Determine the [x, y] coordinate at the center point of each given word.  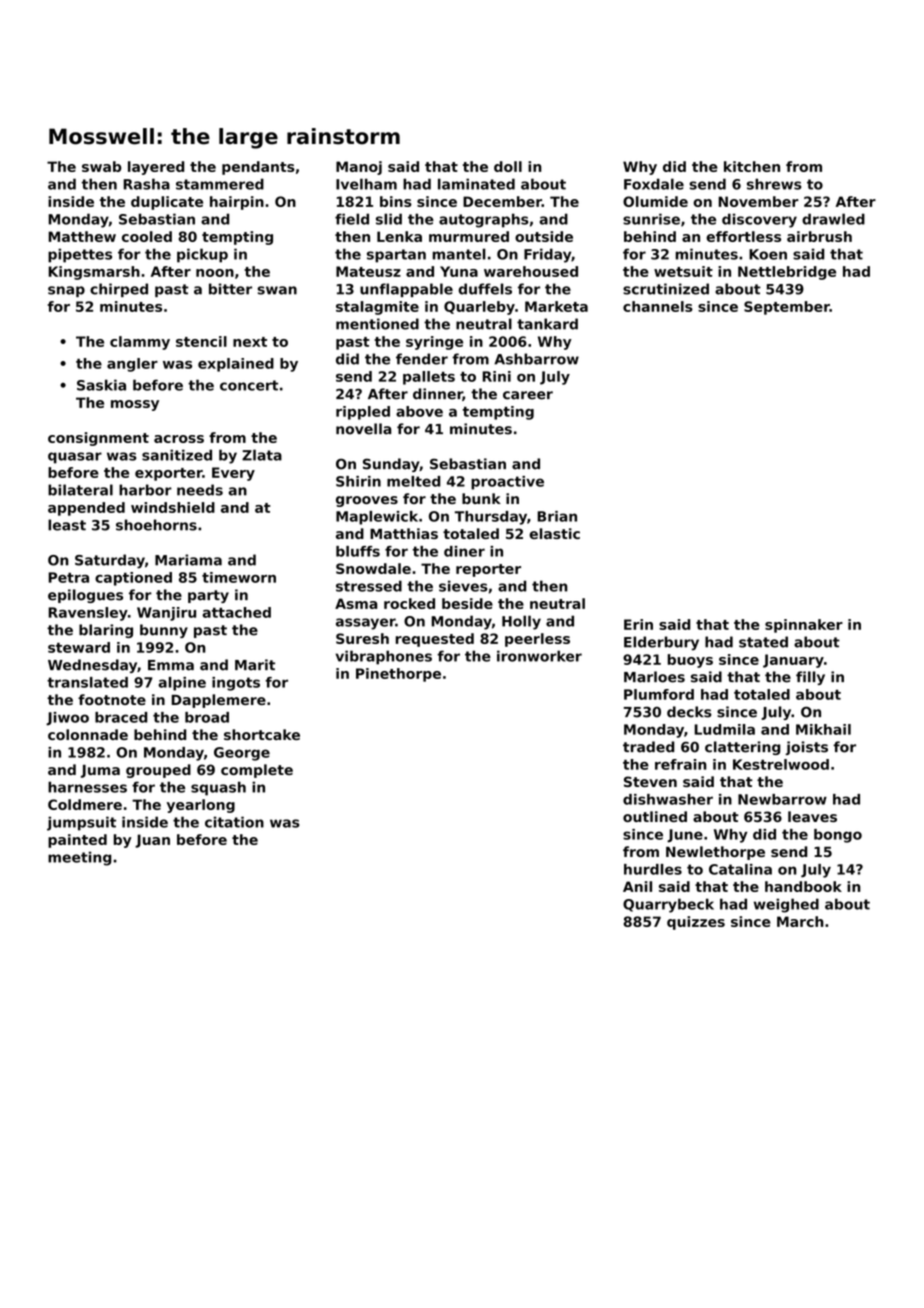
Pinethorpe [398, 675]
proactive [507, 483]
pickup [202, 255]
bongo [838, 836]
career [528, 395]
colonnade [88, 734]
